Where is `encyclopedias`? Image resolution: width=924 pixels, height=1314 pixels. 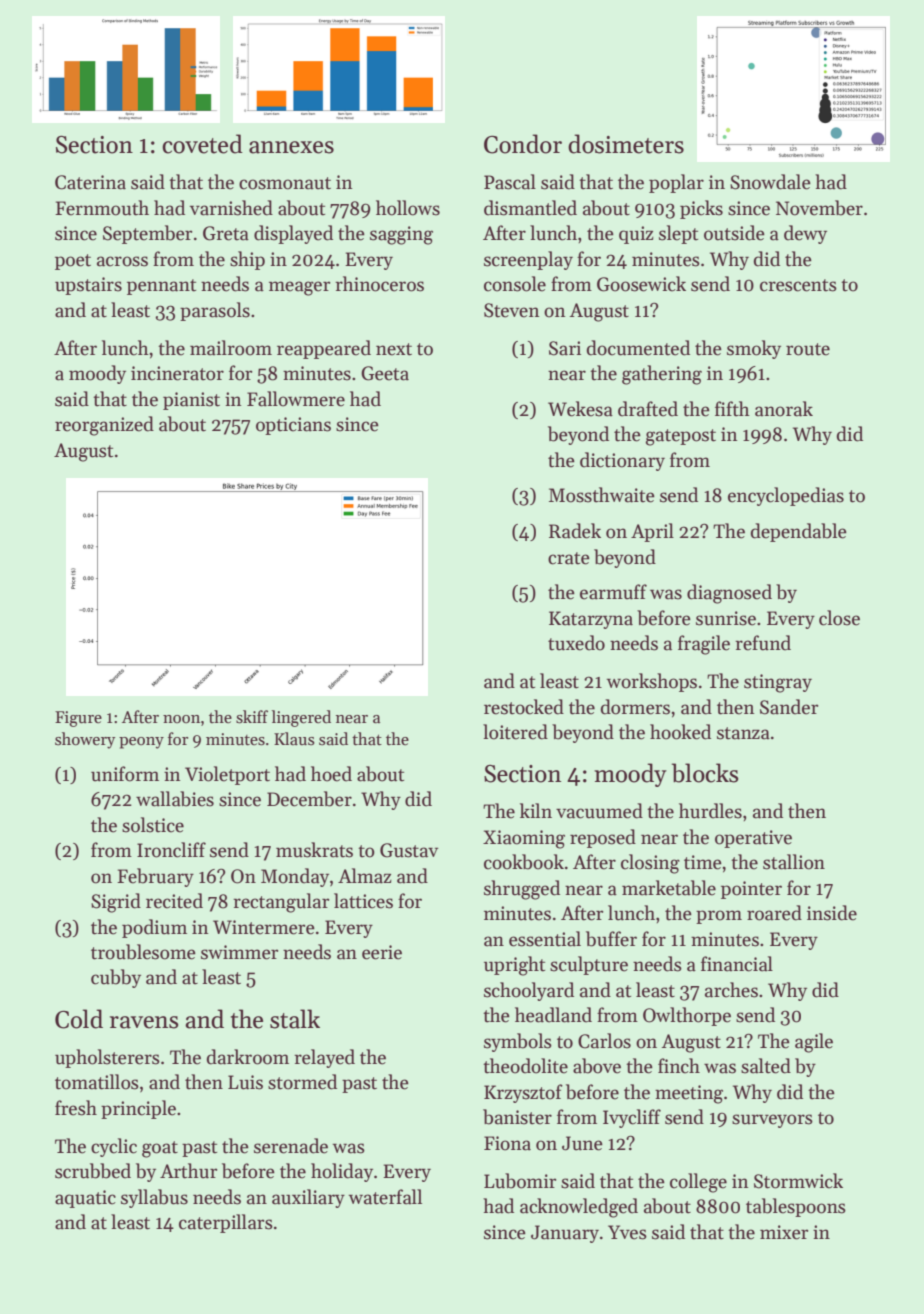 encyclopedias is located at coordinates (786, 496).
